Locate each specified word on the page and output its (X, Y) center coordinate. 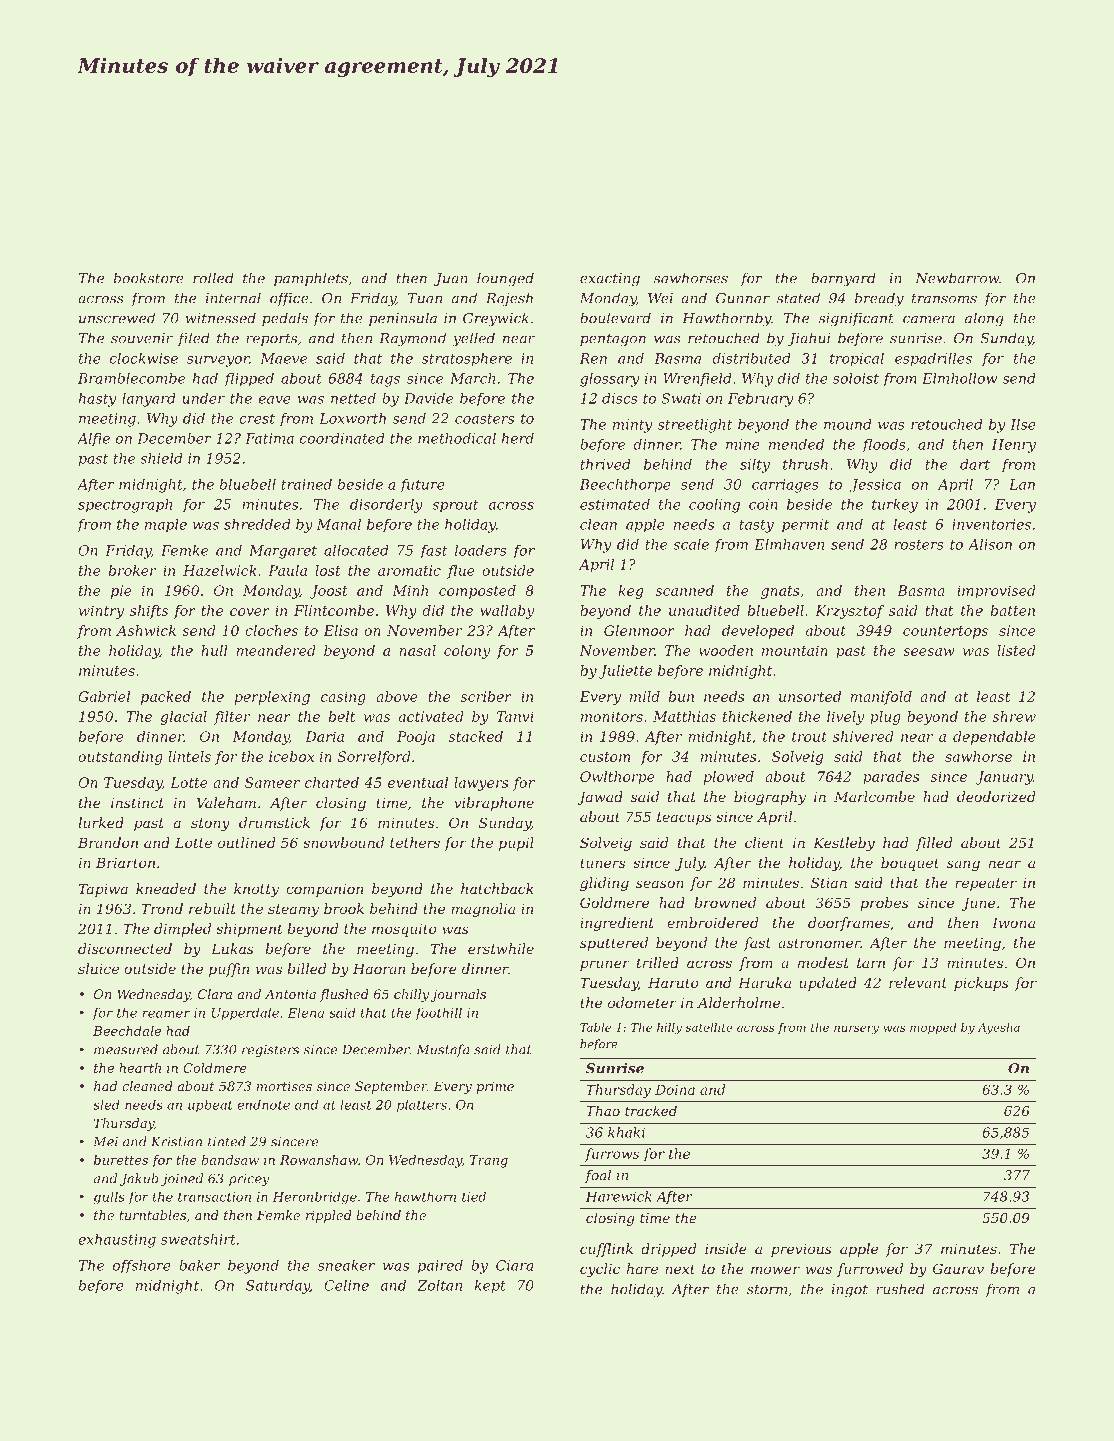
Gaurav (958, 1268)
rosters (919, 545)
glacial (183, 718)
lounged (505, 279)
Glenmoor (639, 630)
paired (440, 1266)
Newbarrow (957, 278)
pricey (249, 1180)
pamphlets (311, 279)
